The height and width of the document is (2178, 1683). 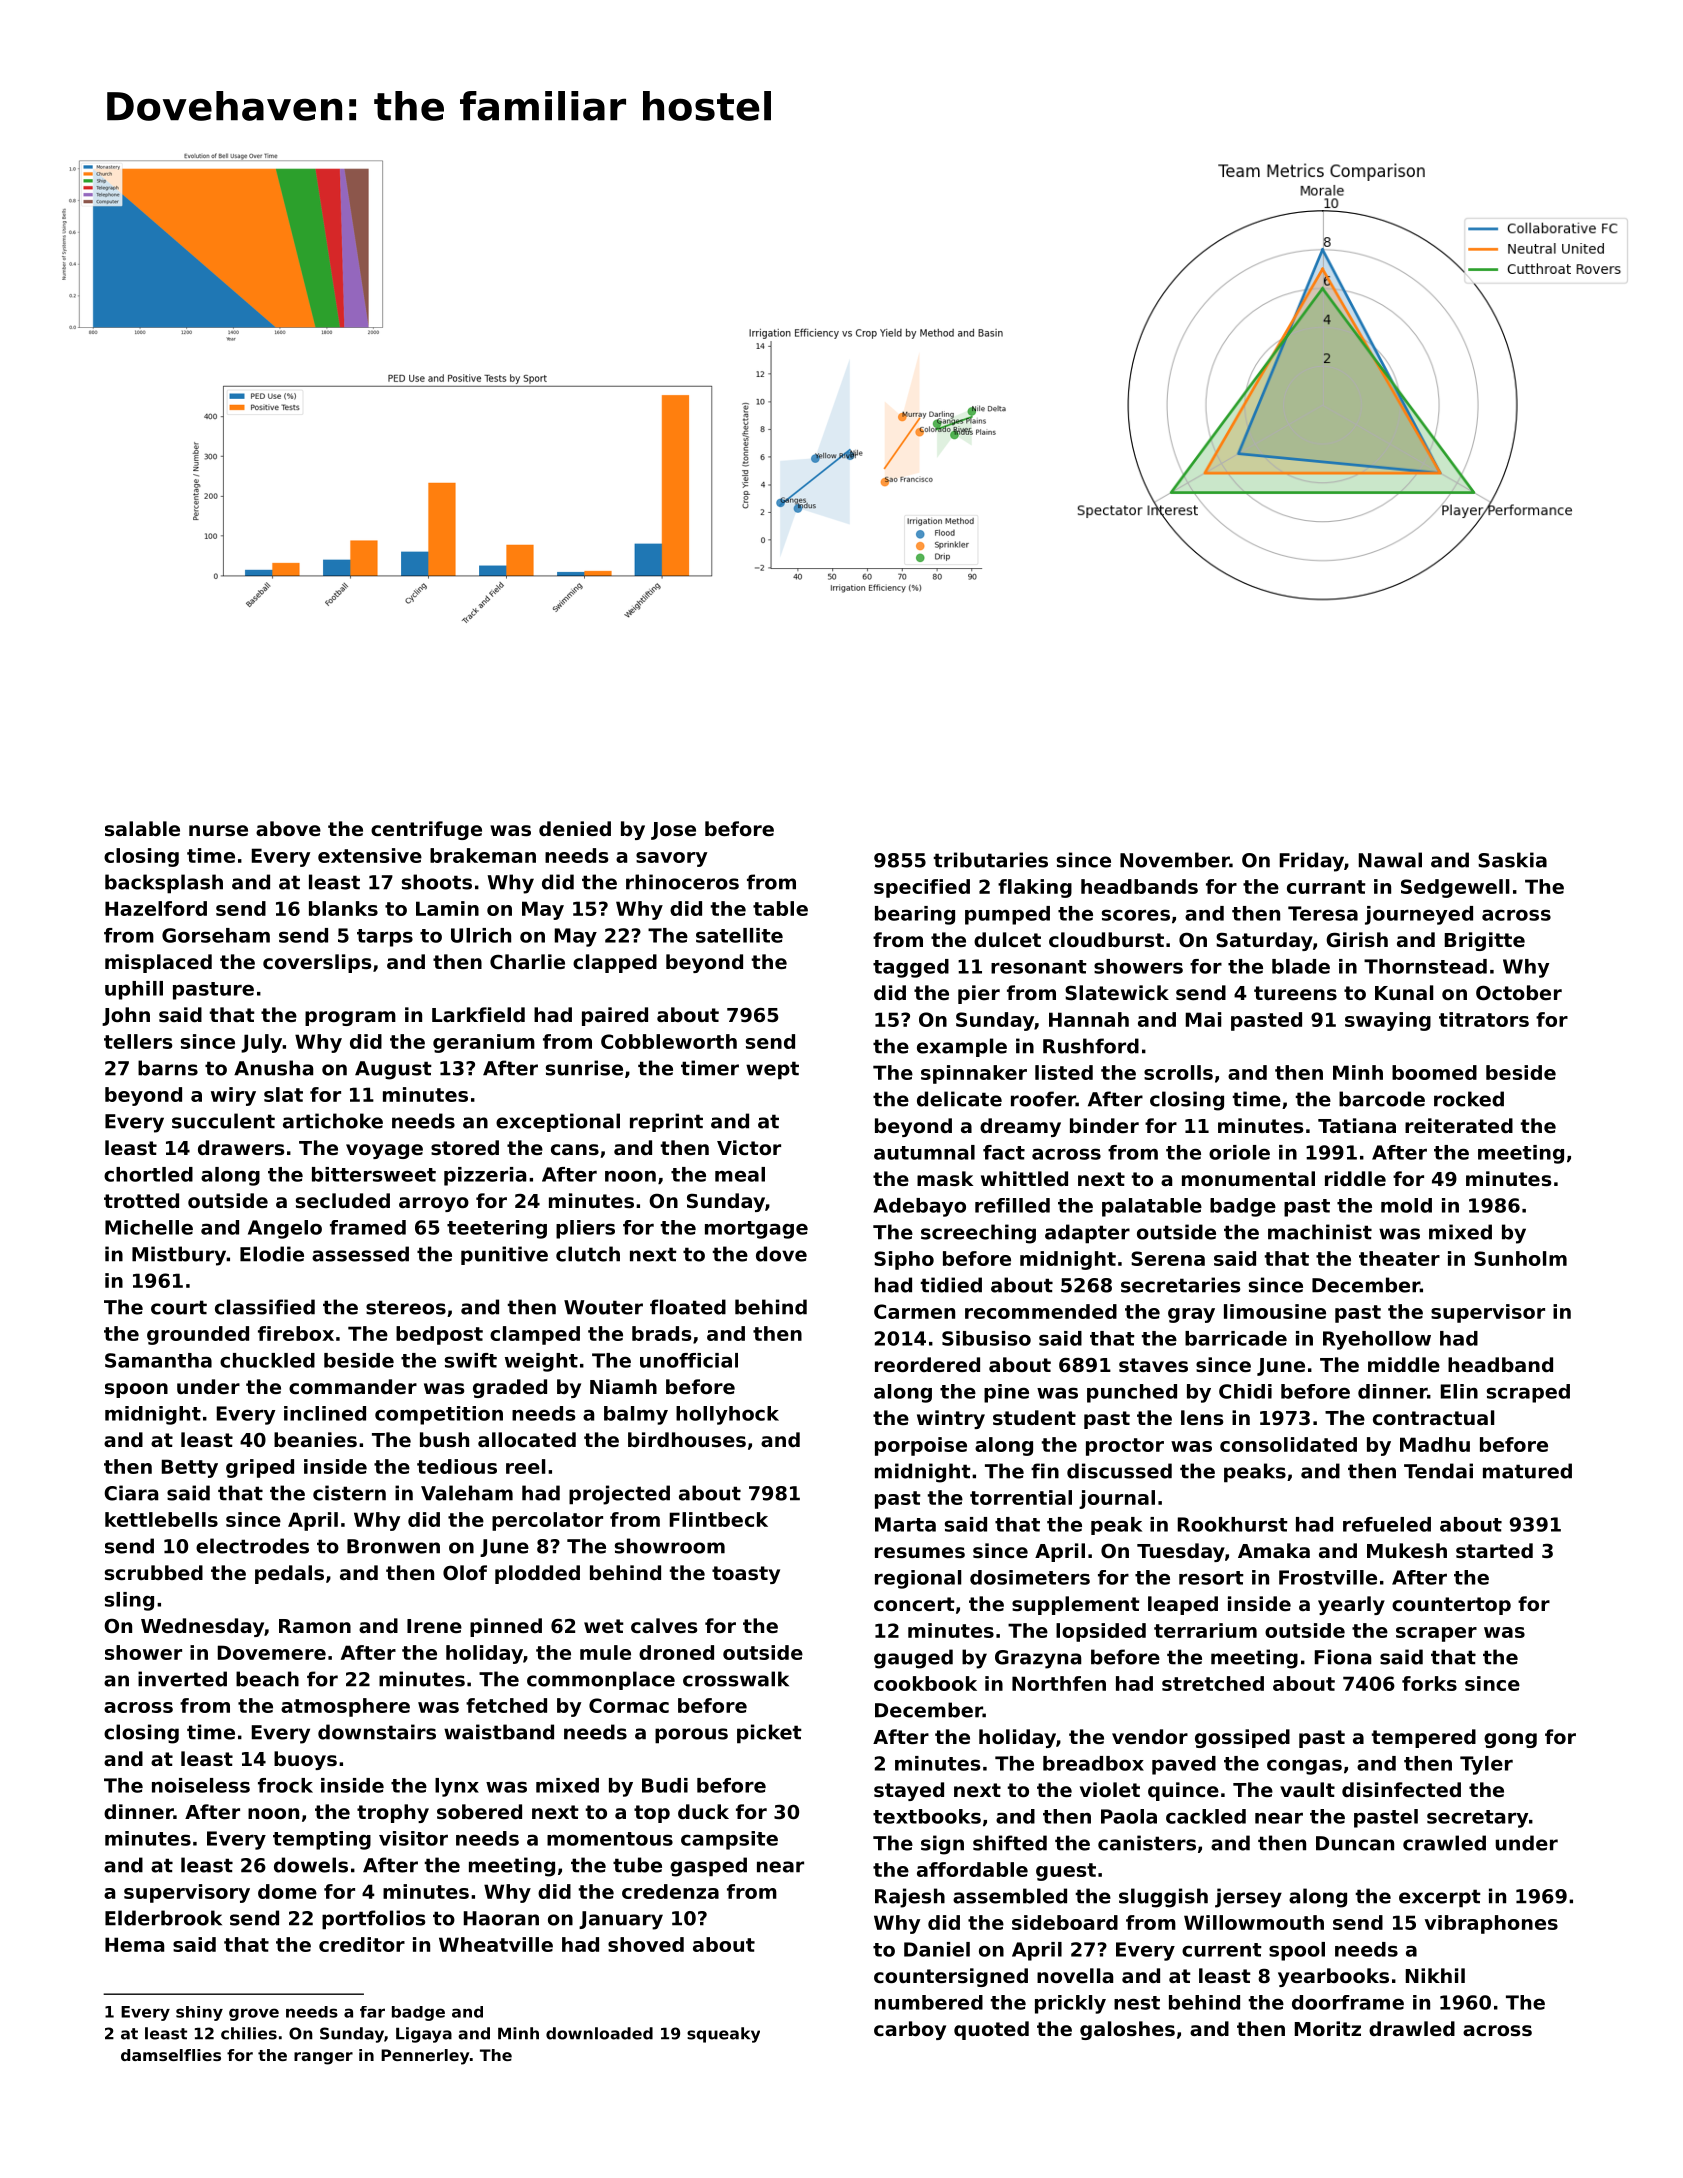 What do you see at coordinates (1328, 2028) in the document?
I see `Moritz` at bounding box center [1328, 2028].
